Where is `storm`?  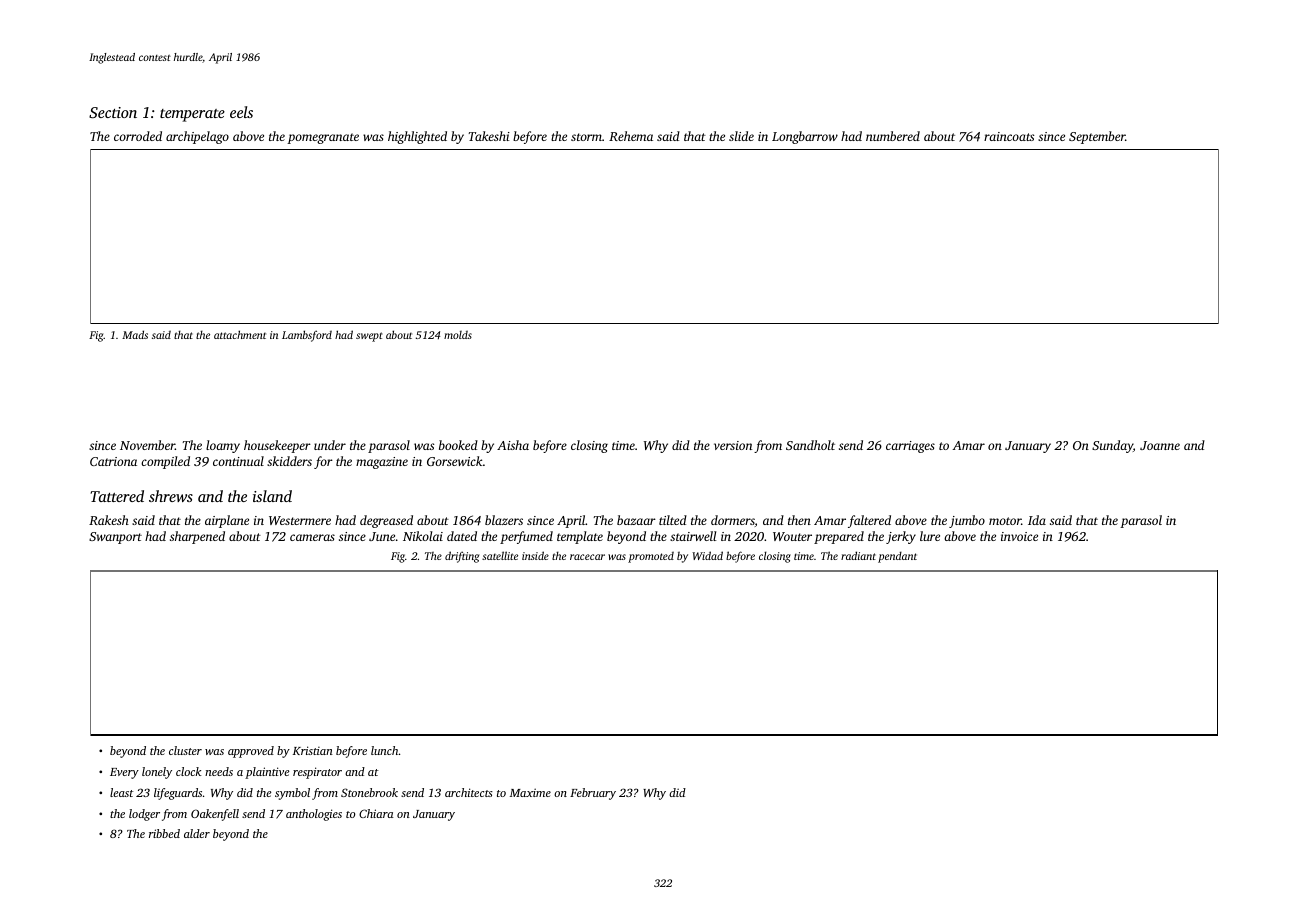 storm is located at coordinates (586, 137).
